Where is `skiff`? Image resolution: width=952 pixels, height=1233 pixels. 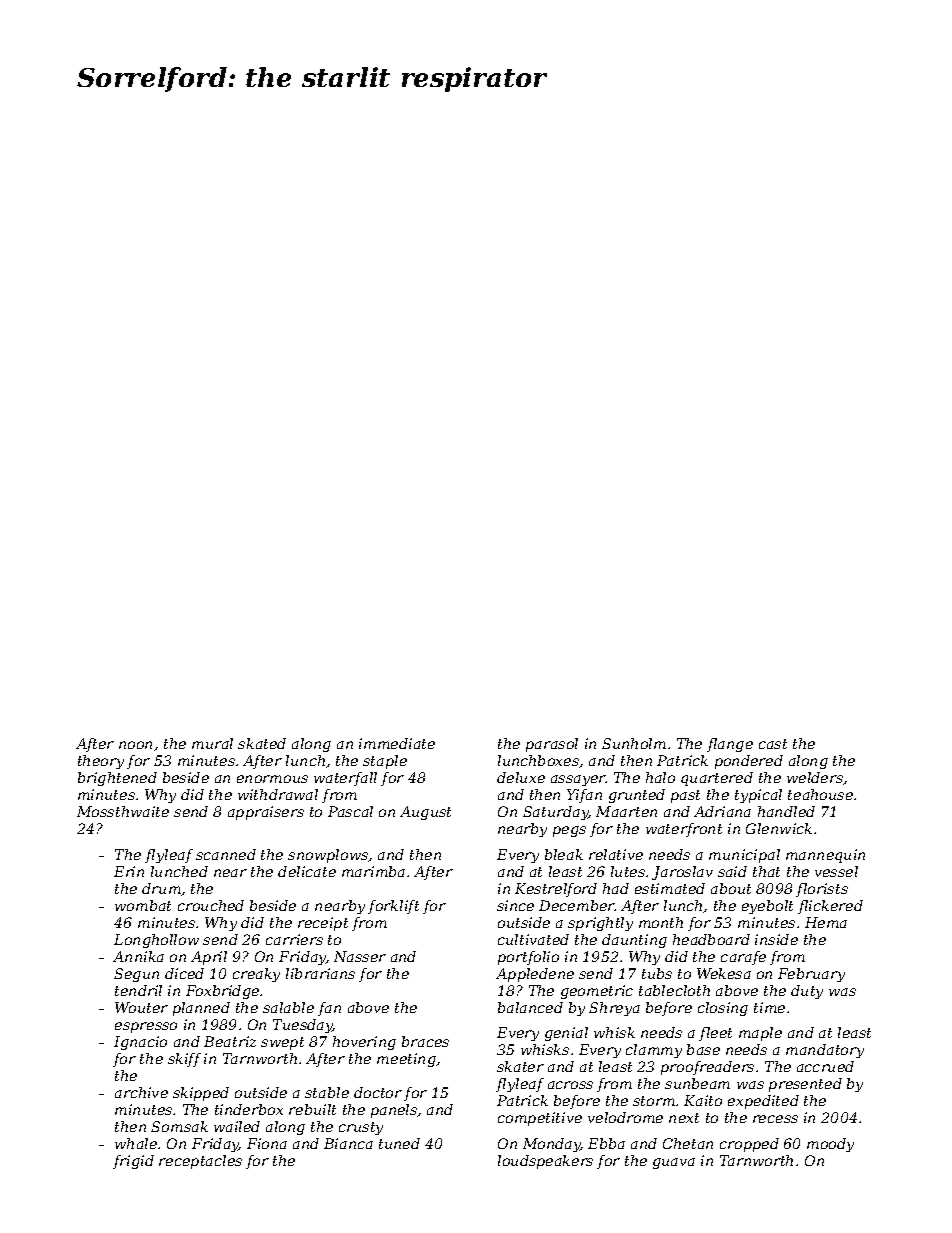 skiff is located at coordinates (184, 1060).
